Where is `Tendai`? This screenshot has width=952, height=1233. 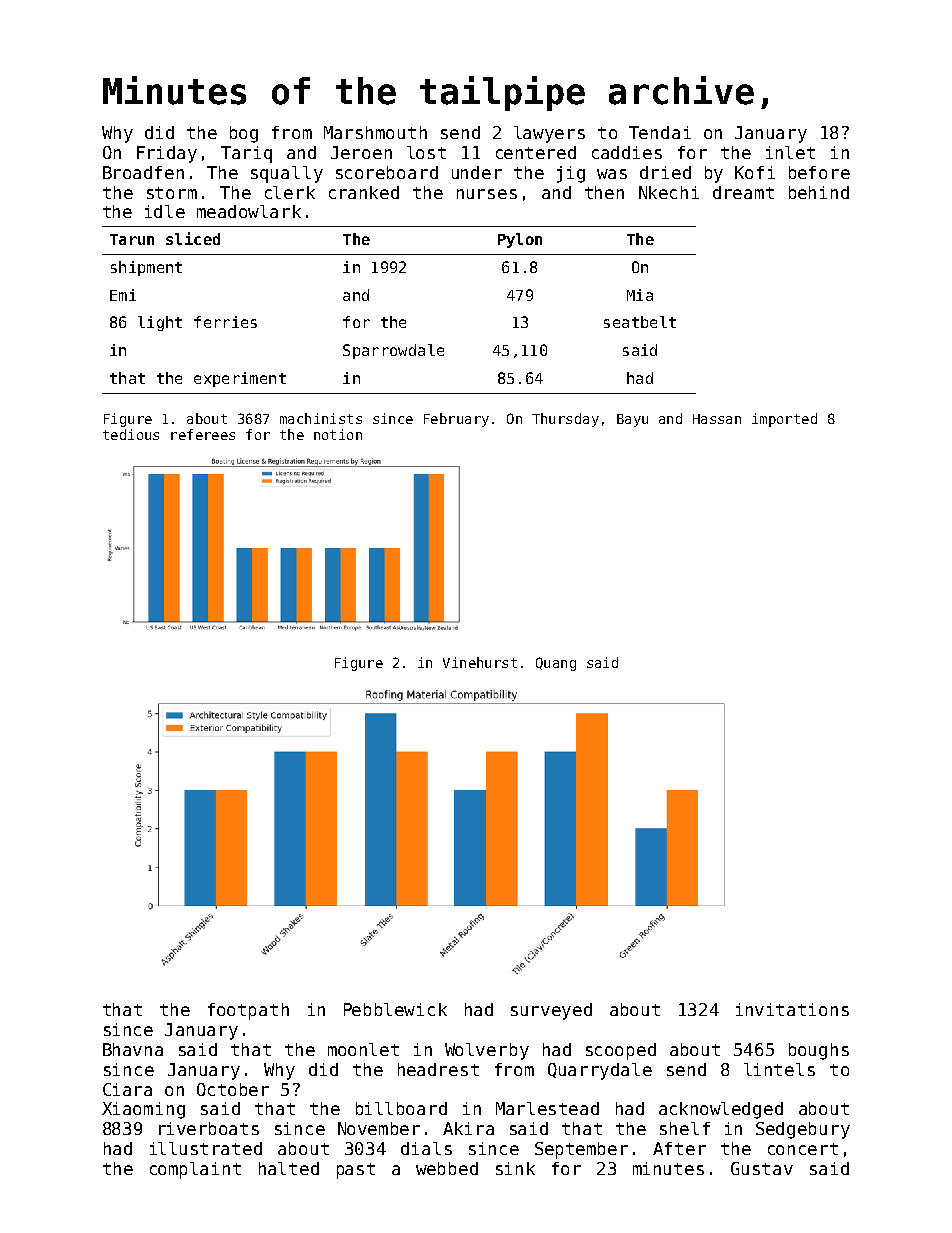 Tendai is located at coordinates (660, 132).
